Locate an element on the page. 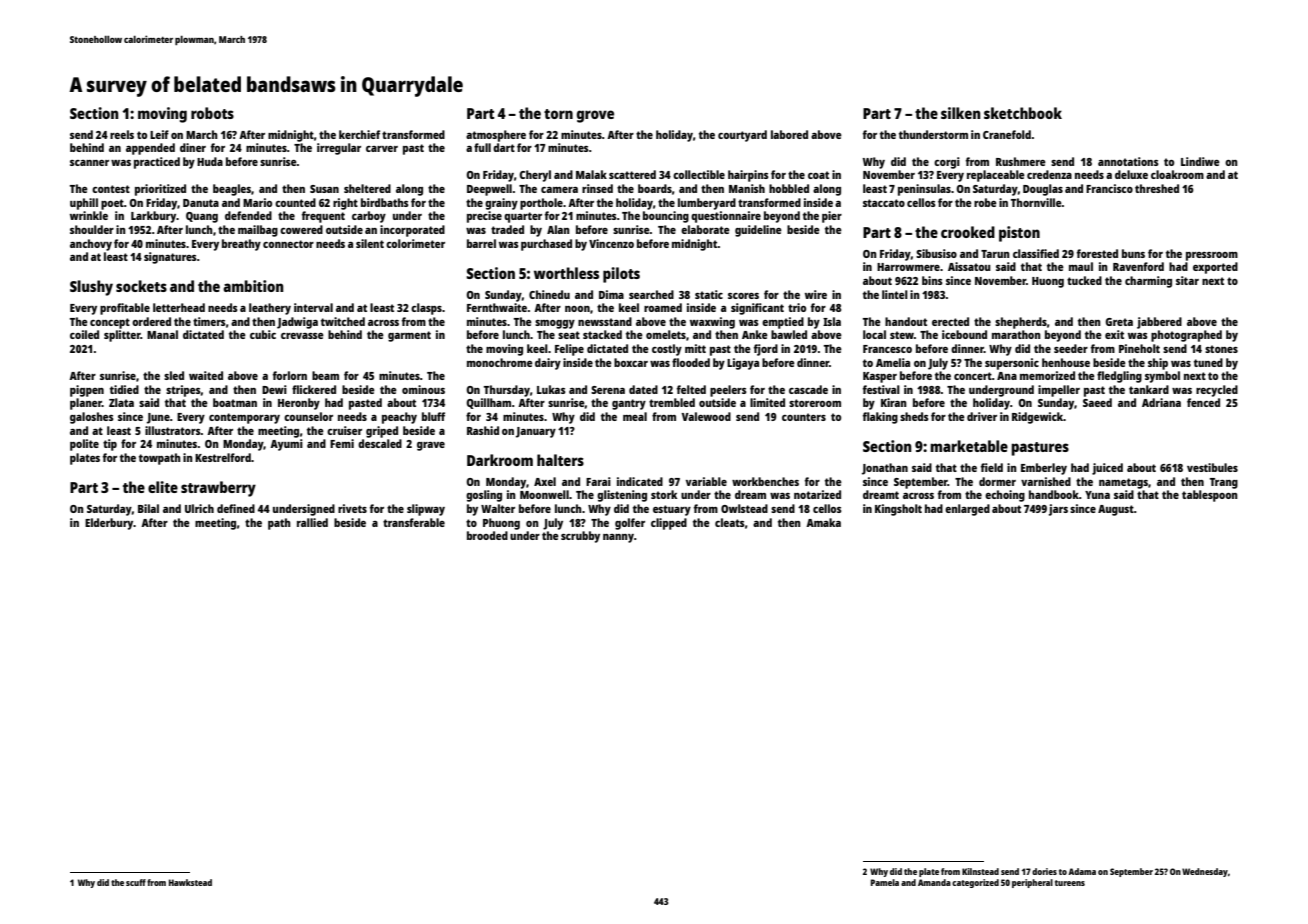  silken is located at coordinates (960, 113).
